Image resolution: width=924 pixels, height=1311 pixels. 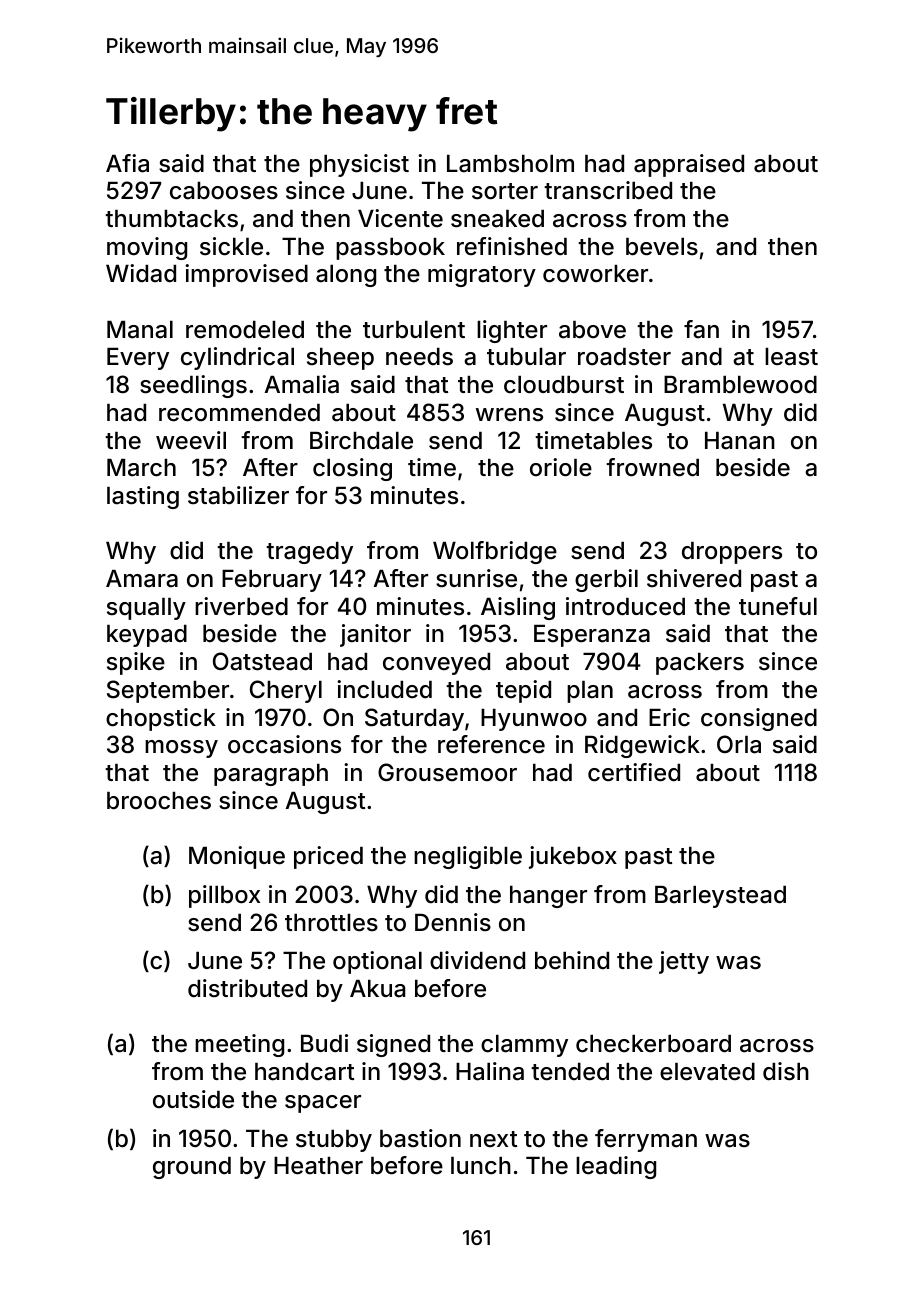 I want to click on jukebox, so click(x=573, y=857).
